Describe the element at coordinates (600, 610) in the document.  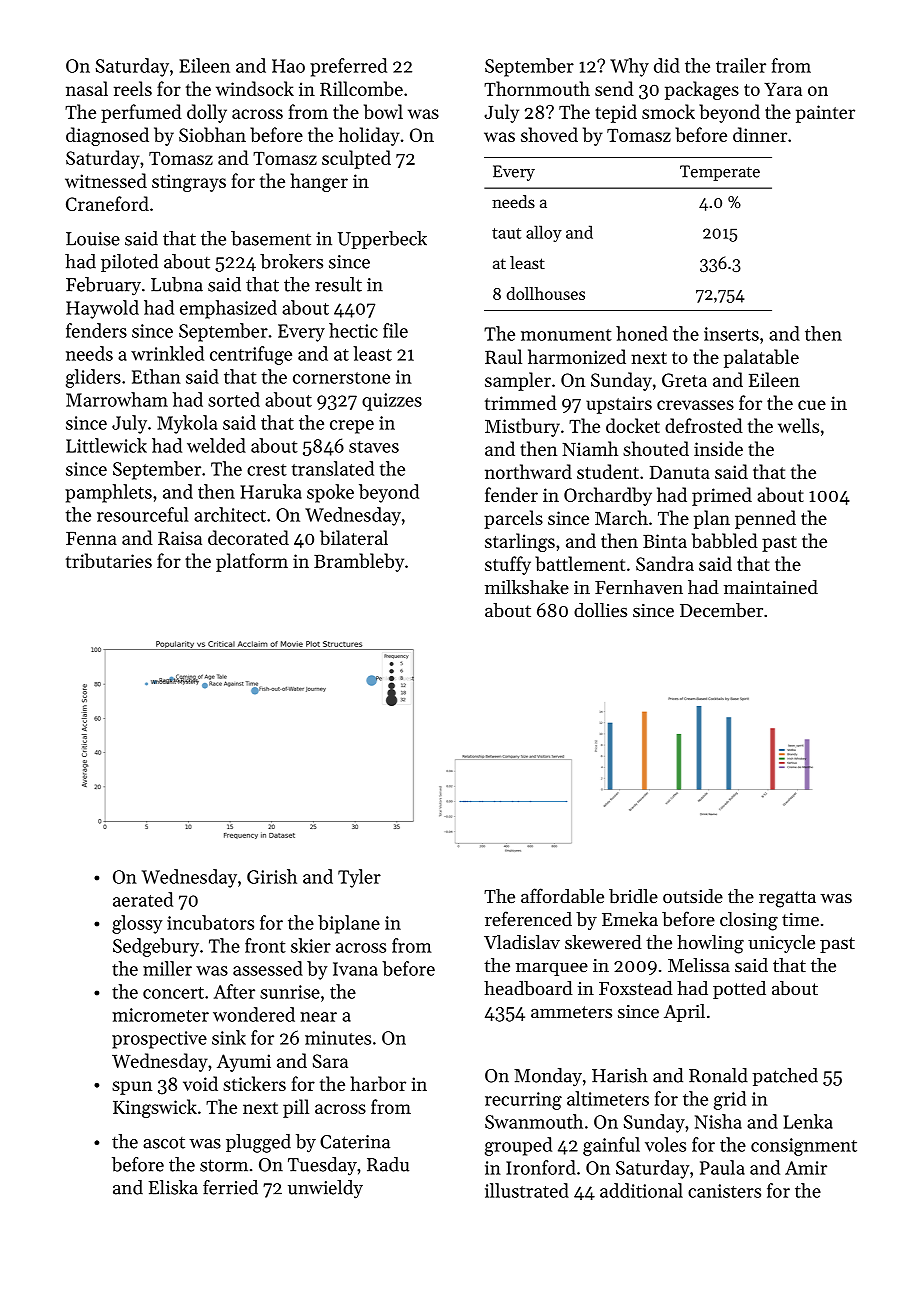
I see `dollies` at that location.
